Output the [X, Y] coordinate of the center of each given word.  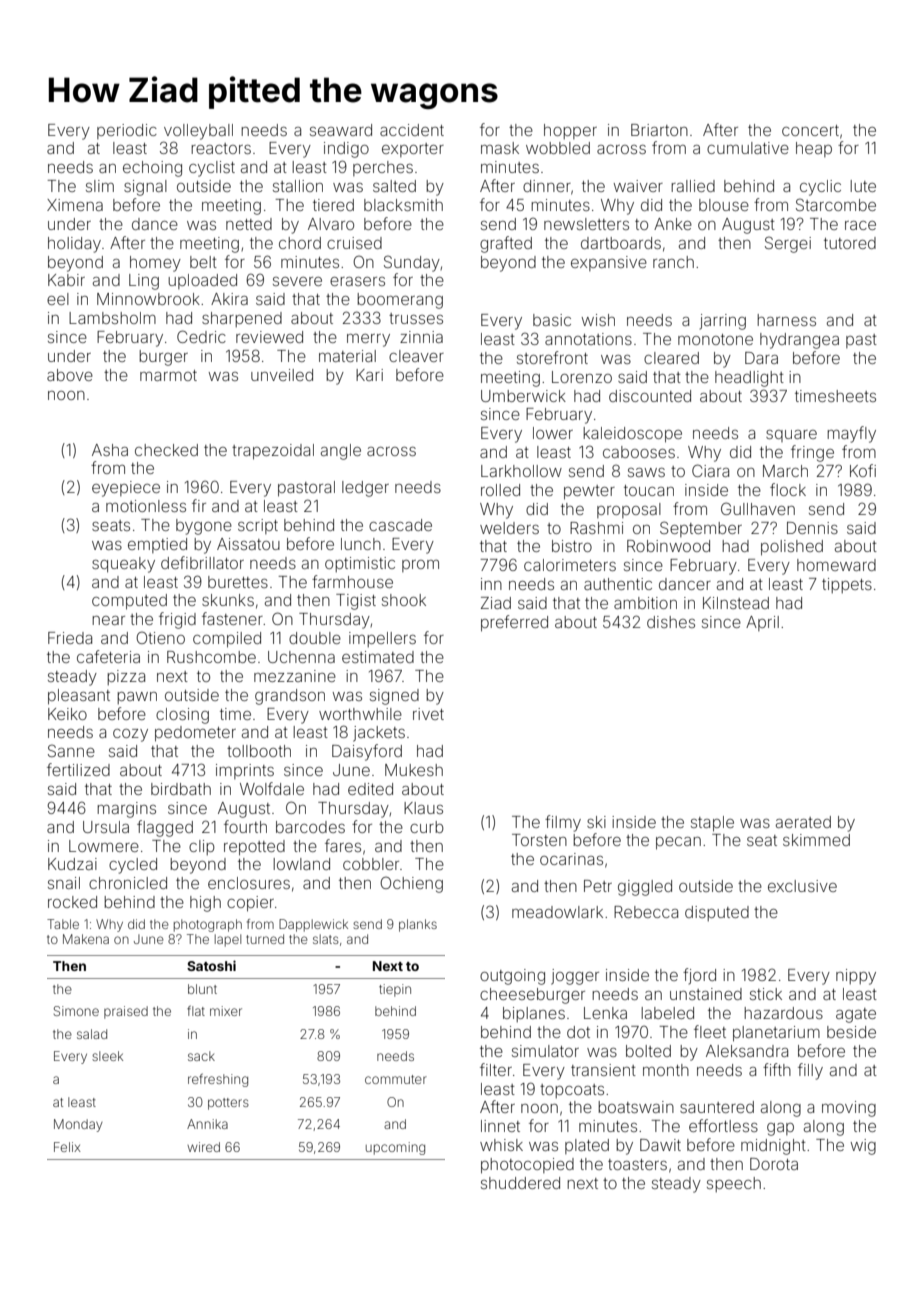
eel [58, 299]
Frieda [70, 638]
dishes [671, 622]
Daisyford [367, 752]
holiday [74, 245]
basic [552, 320]
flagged [165, 828]
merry [368, 340]
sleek [107, 1056]
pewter [589, 492]
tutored [850, 243]
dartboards [621, 243]
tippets [847, 585]
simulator [545, 1051]
